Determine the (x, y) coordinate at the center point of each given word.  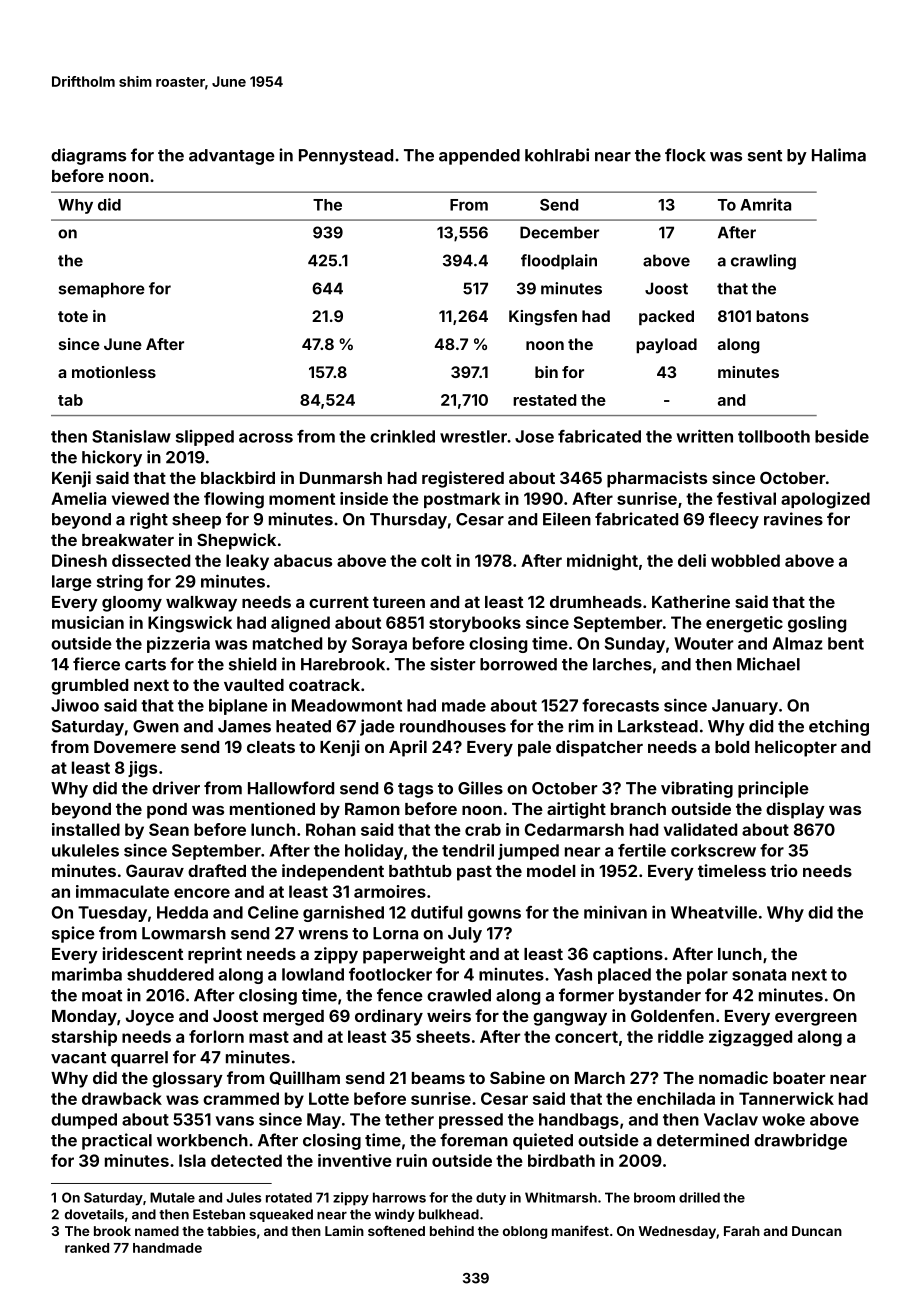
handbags (579, 1121)
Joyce (150, 1018)
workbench (202, 1140)
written (704, 436)
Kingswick (190, 624)
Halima (839, 155)
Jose (534, 436)
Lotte (329, 1098)
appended (479, 157)
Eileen (567, 519)
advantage (232, 157)
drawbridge (800, 1141)
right (149, 520)
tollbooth (774, 436)
